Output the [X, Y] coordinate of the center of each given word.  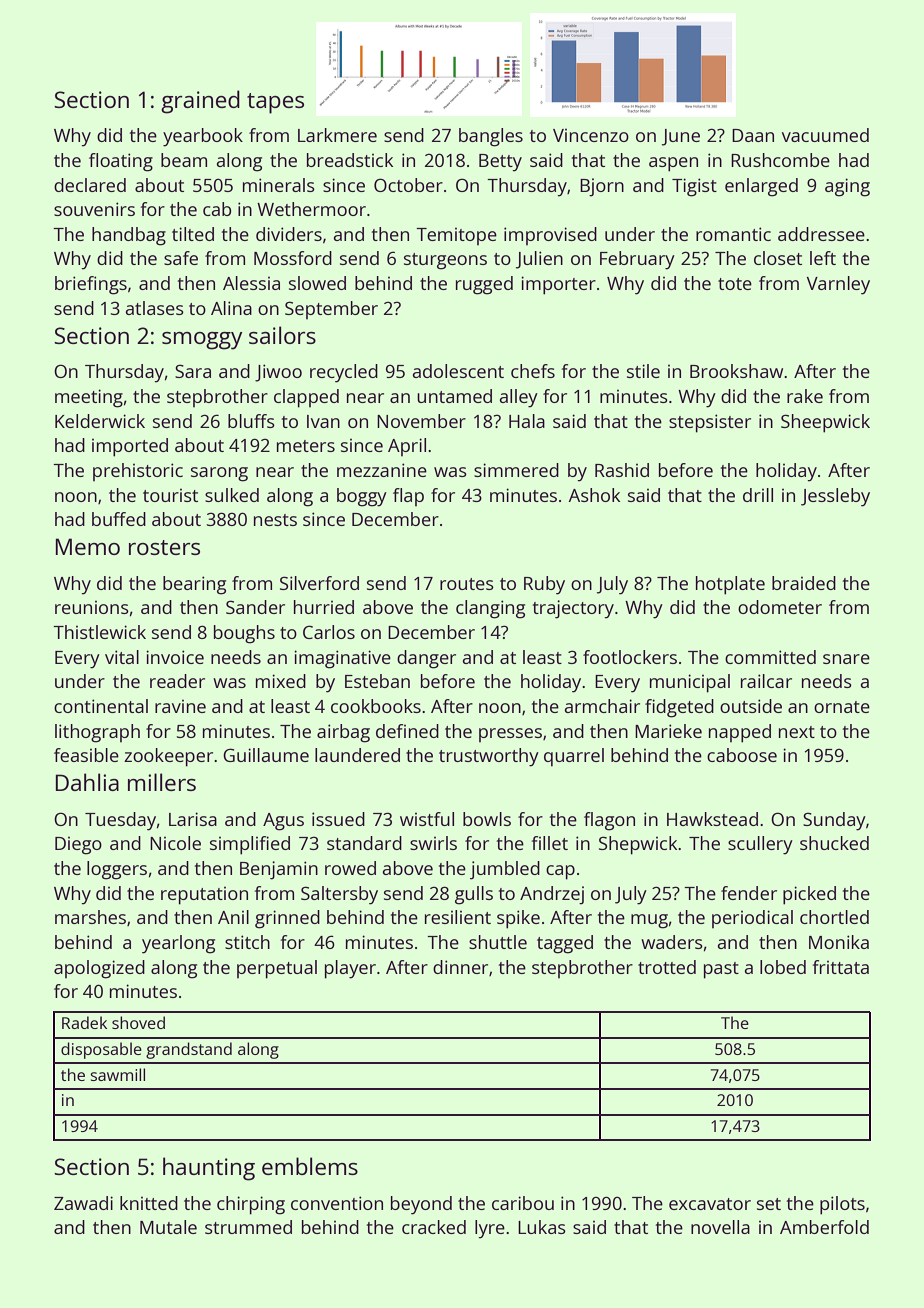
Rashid [622, 470]
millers [162, 782]
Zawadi [83, 1203]
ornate [842, 707]
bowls [487, 819]
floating [121, 162]
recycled [344, 373]
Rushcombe [780, 160]
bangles [491, 137]
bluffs [251, 421]
